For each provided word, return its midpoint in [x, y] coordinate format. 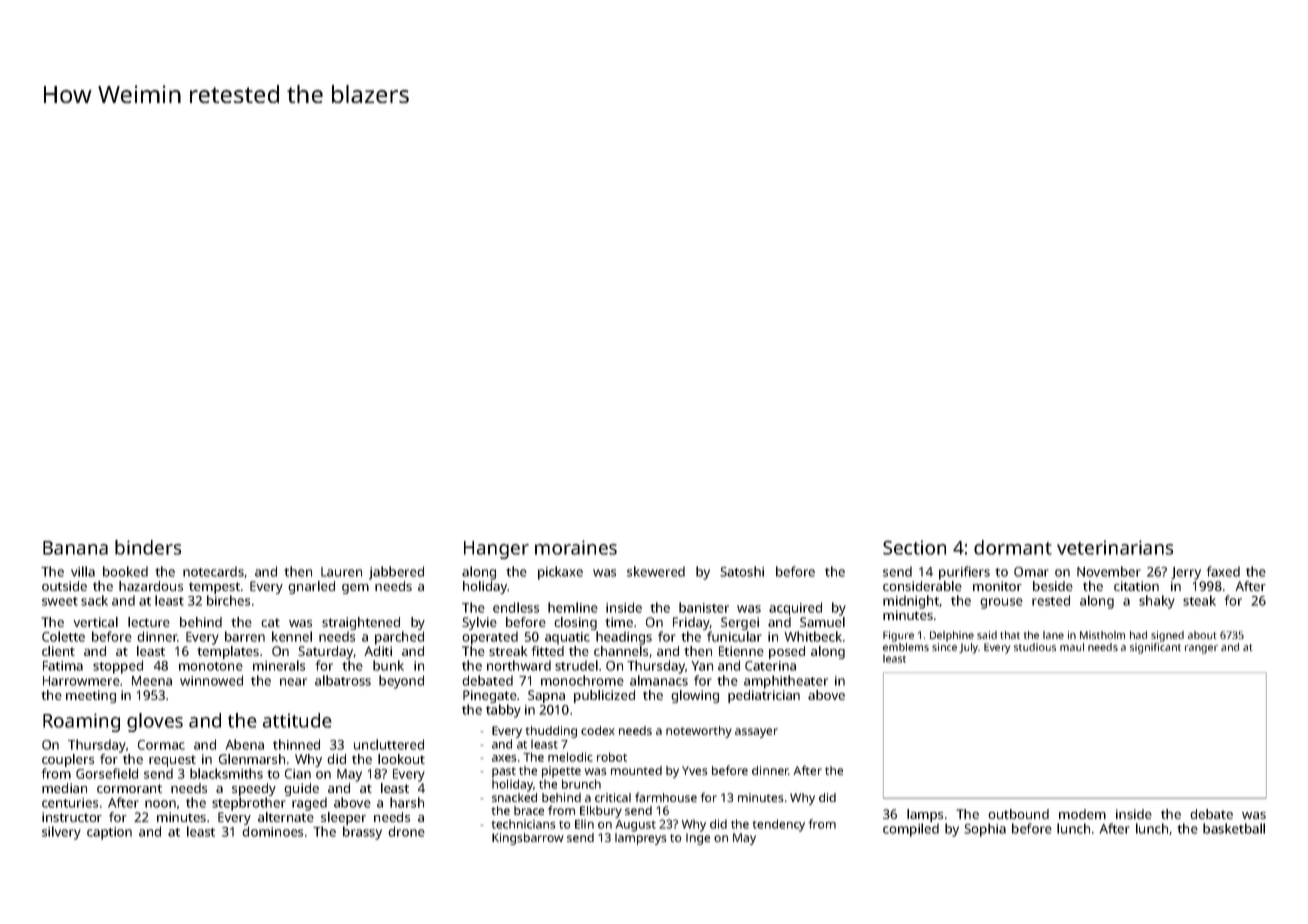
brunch [581, 784]
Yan [702, 666]
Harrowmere [81, 681]
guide [301, 789]
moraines [576, 547]
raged [309, 804]
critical [613, 797]
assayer [756, 733]
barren [245, 636]
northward [519, 665]
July [969, 648]
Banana [75, 548]
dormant [1013, 547]
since [944, 647]
